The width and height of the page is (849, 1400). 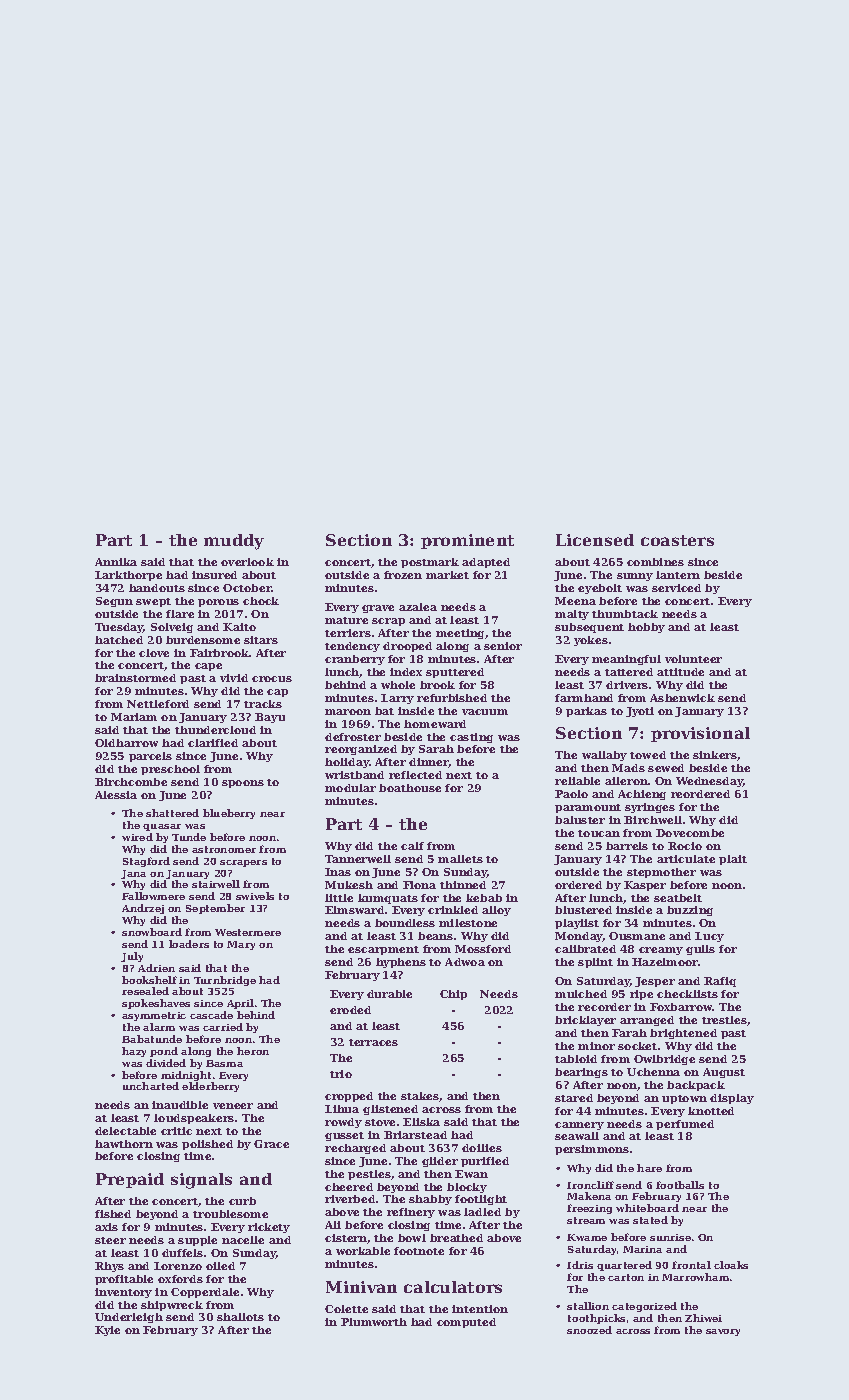 What do you see at coordinates (172, 1306) in the page?
I see `shipwreck` at bounding box center [172, 1306].
